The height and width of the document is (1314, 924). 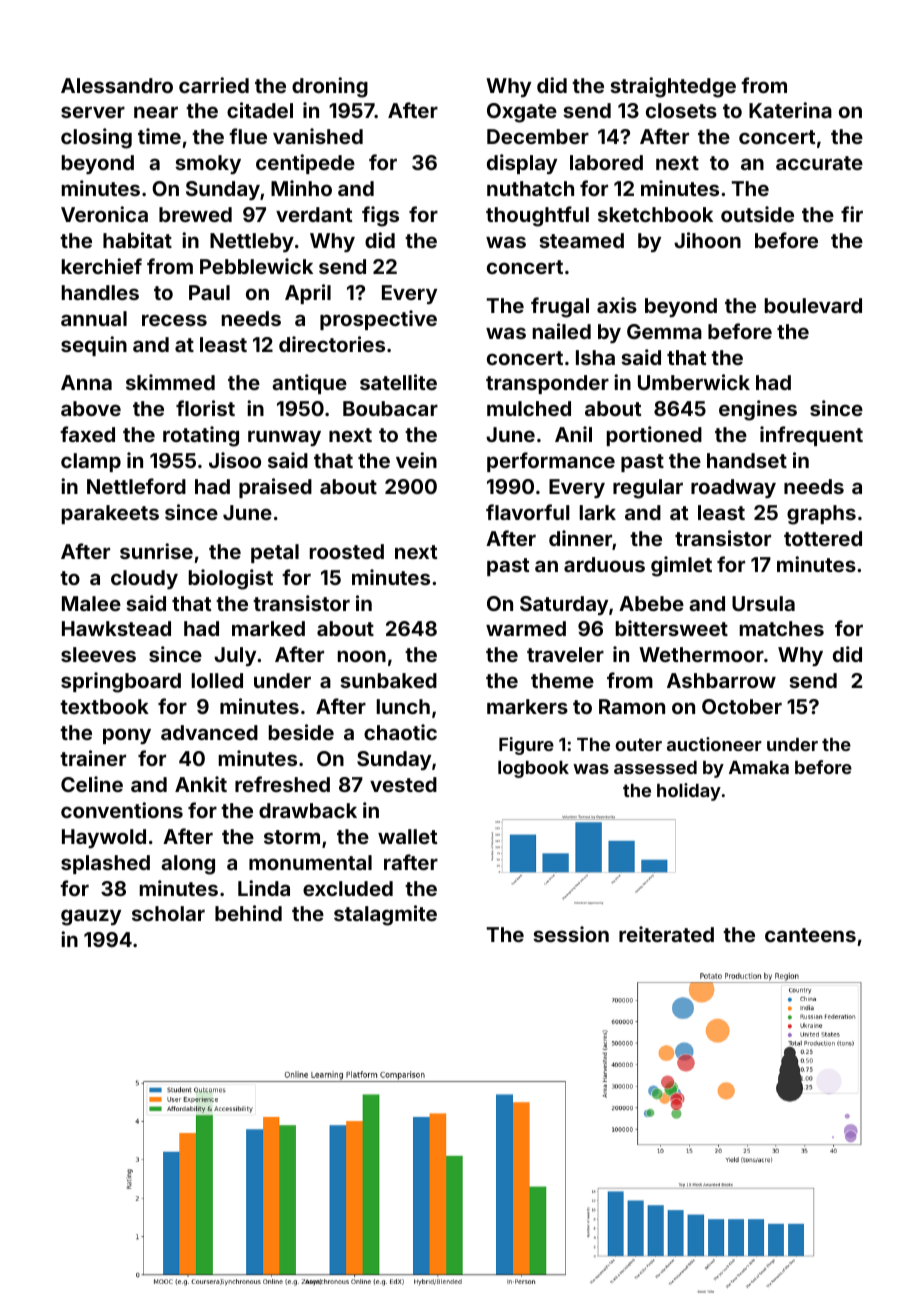 I want to click on noon, so click(x=362, y=656).
